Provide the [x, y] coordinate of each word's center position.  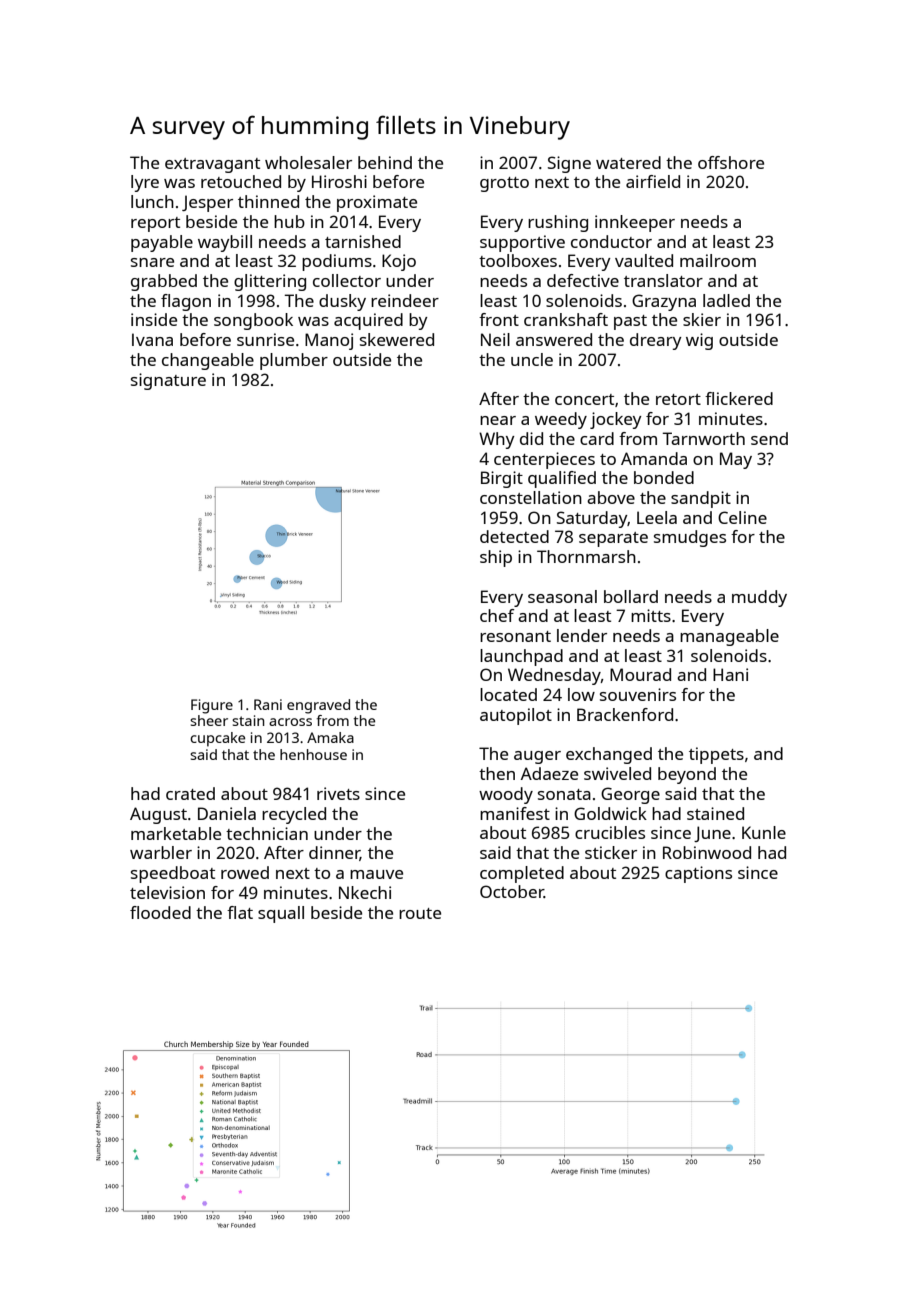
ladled [726, 300]
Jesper [207, 203]
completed [522, 874]
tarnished [363, 241]
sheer [209, 720]
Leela [657, 517]
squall [281, 914]
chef [497, 615]
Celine [742, 517]
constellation [531, 497]
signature [168, 381]
